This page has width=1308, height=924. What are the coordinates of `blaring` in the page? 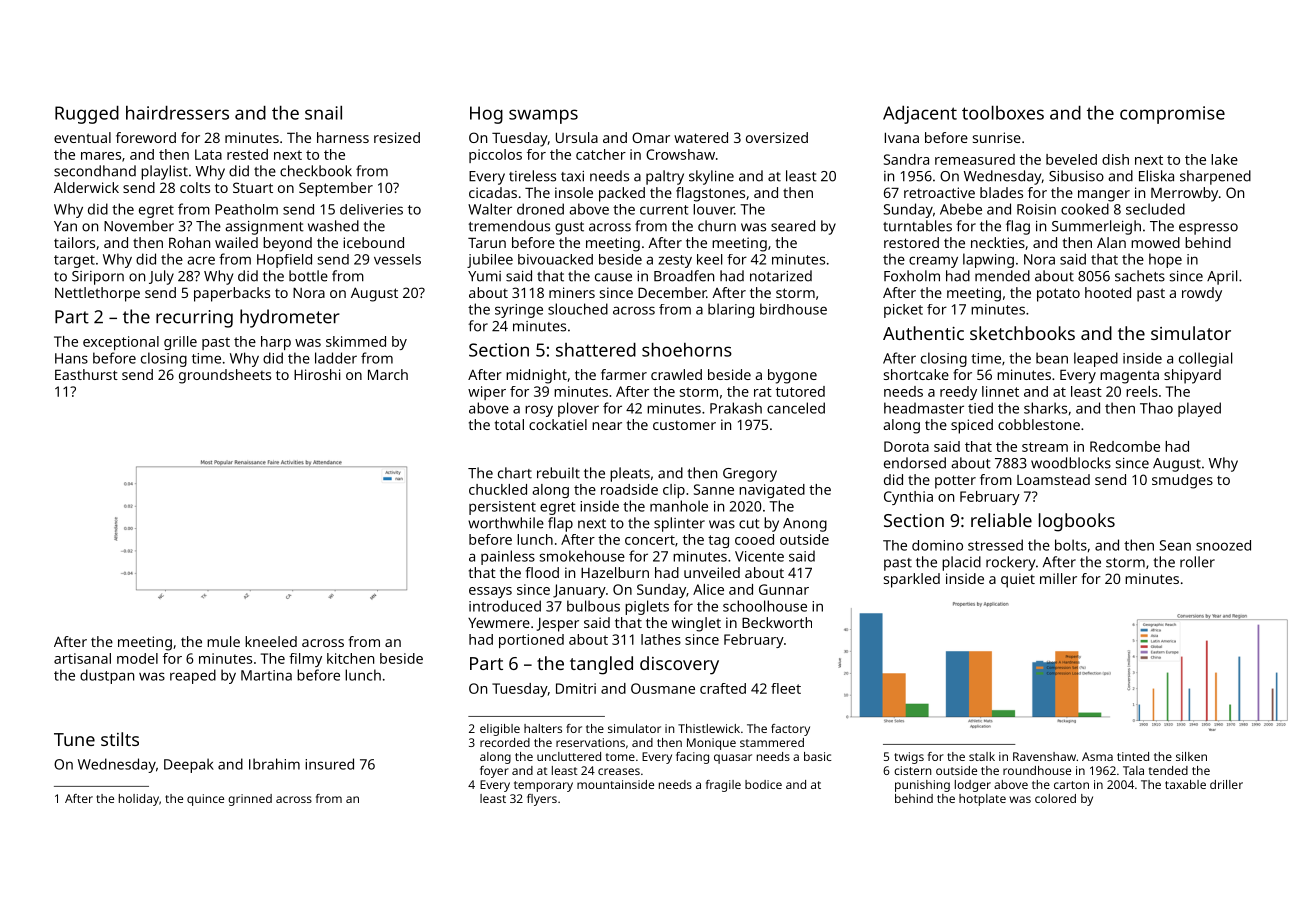 It's located at (731, 310).
